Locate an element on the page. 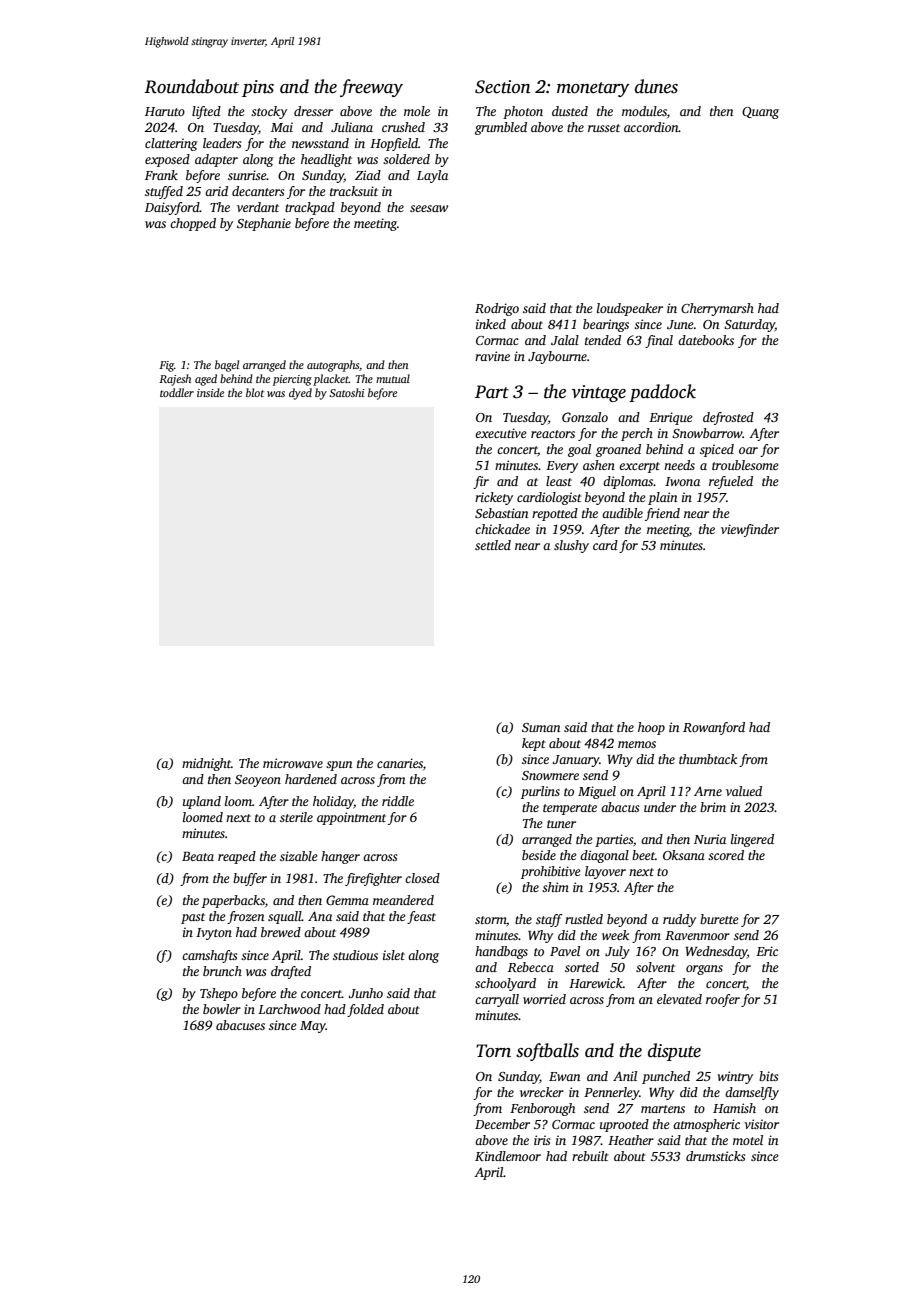 The image size is (924, 1314). bowler is located at coordinates (222, 1009).
